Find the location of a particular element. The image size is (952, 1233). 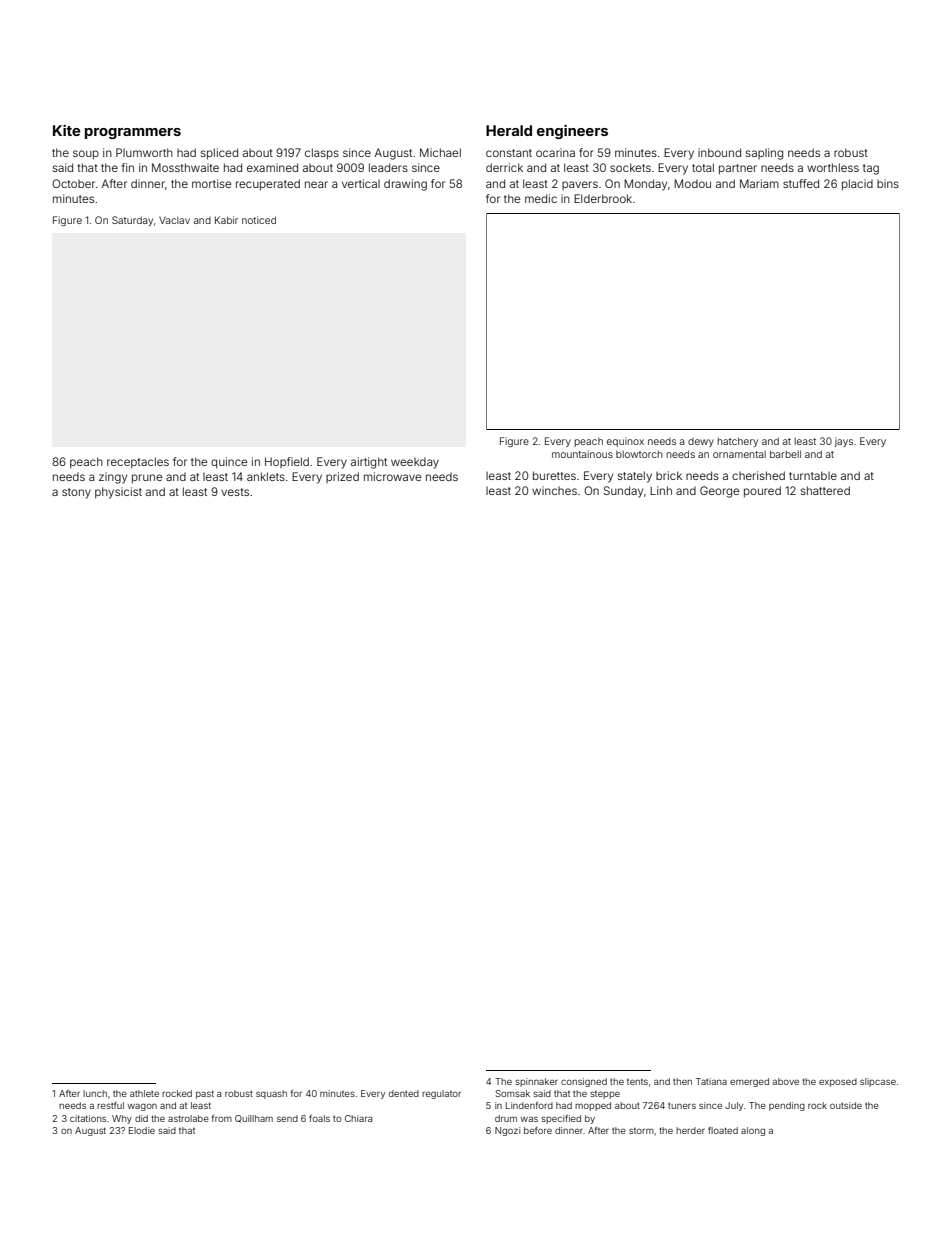

physicist is located at coordinates (118, 493).
